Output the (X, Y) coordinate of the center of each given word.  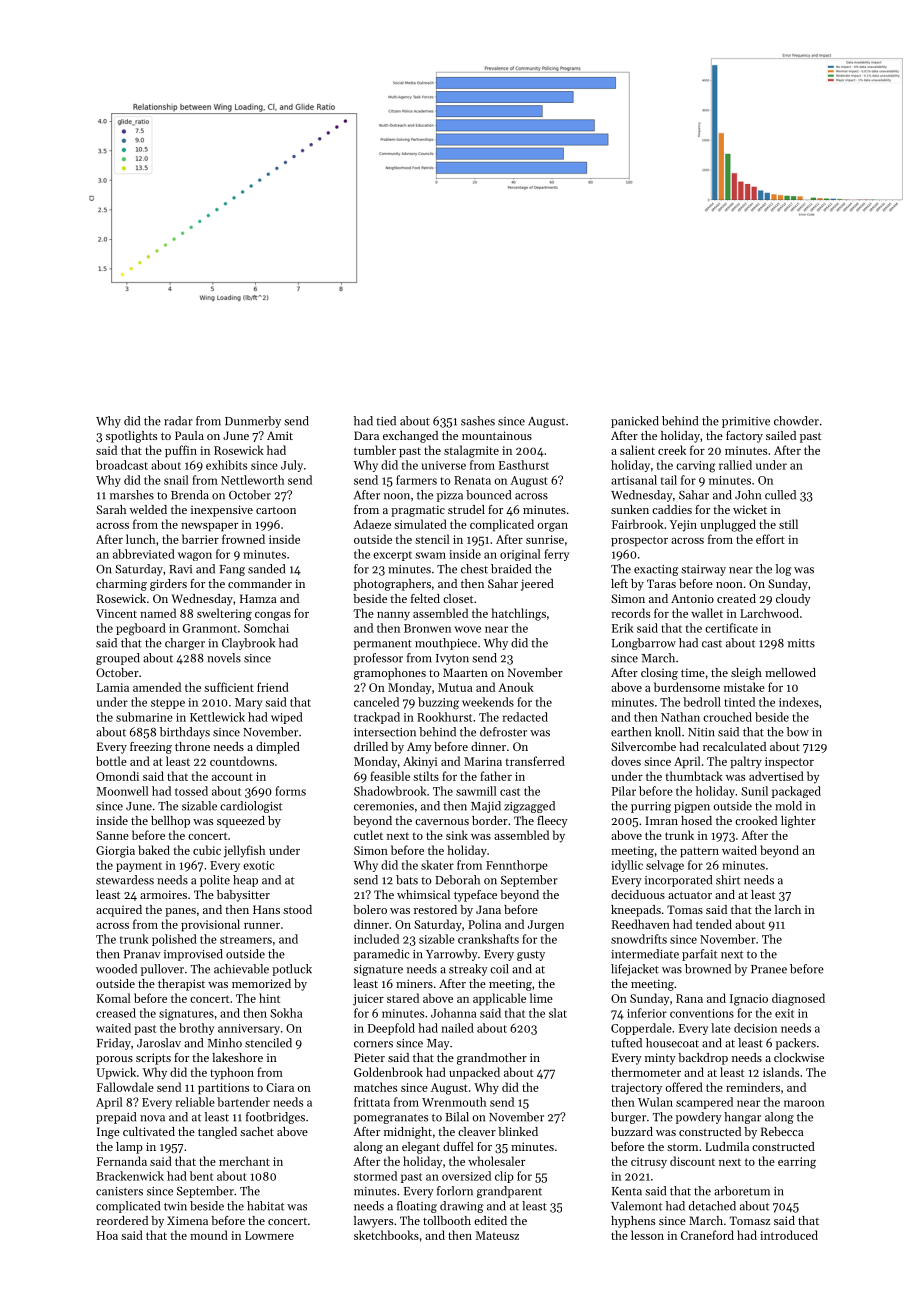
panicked (635, 422)
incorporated (678, 881)
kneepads (636, 911)
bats (407, 880)
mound (209, 1235)
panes (180, 912)
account (232, 777)
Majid (486, 807)
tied (386, 421)
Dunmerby (253, 422)
